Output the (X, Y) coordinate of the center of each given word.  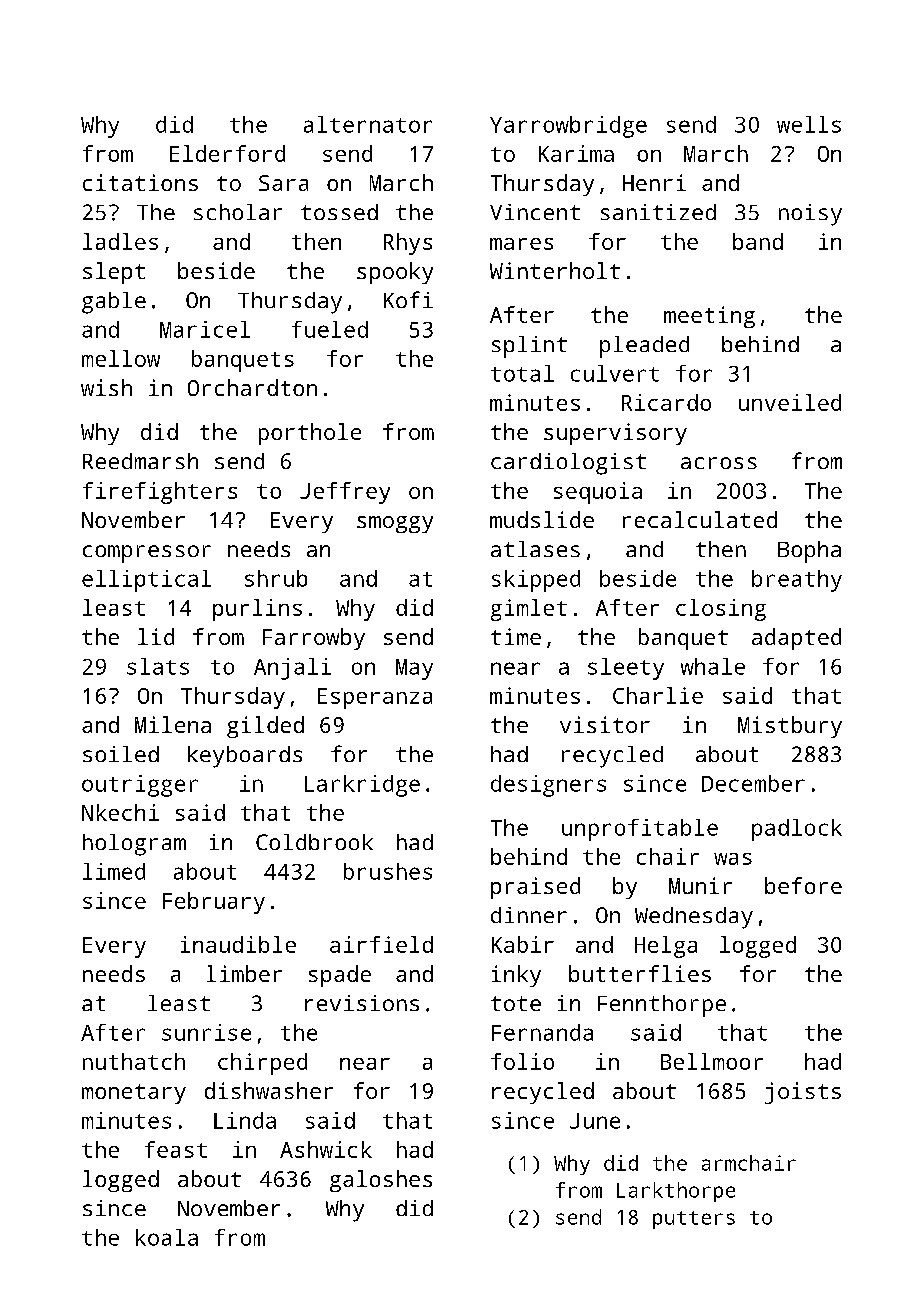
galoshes (381, 1181)
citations (140, 182)
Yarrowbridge (568, 127)
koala (167, 1237)
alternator (368, 124)
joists (803, 1093)
